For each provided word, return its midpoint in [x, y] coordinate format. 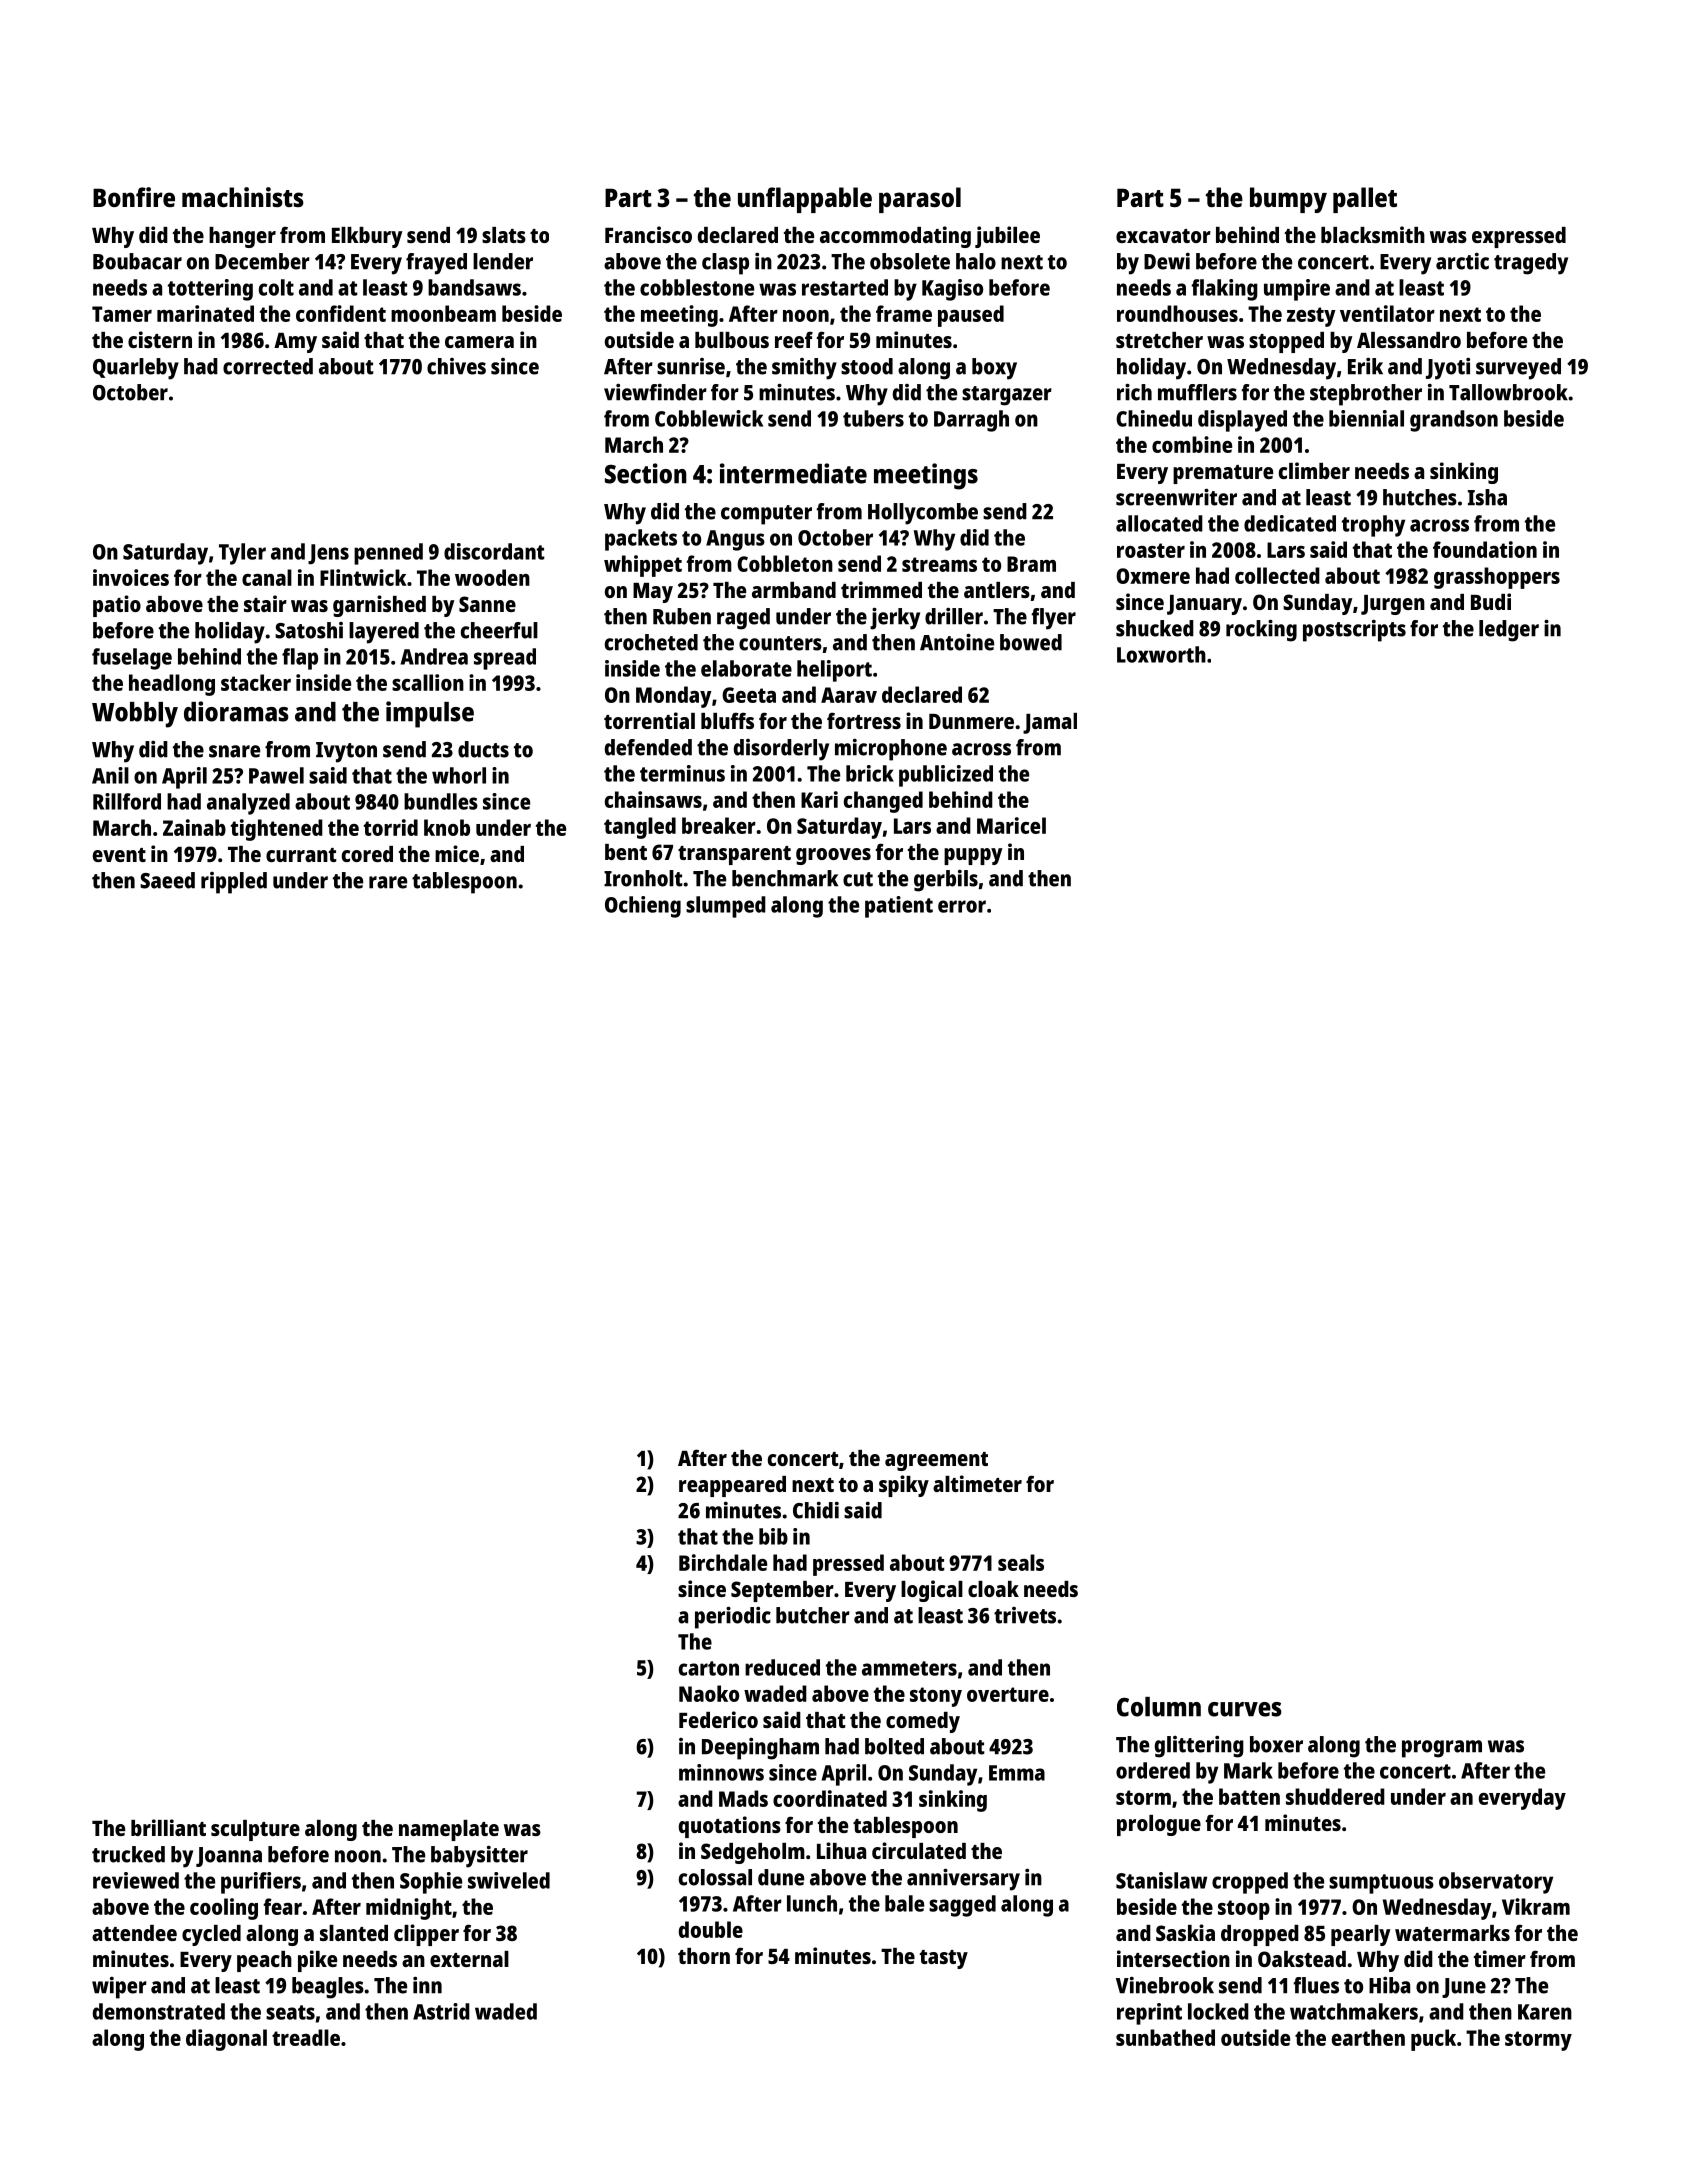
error [962, 906]
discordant [494, 551]
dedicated [1290, 523]
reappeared [732, 1486]
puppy [973, 856]
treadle [306, 2037]
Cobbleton [785, 563]
